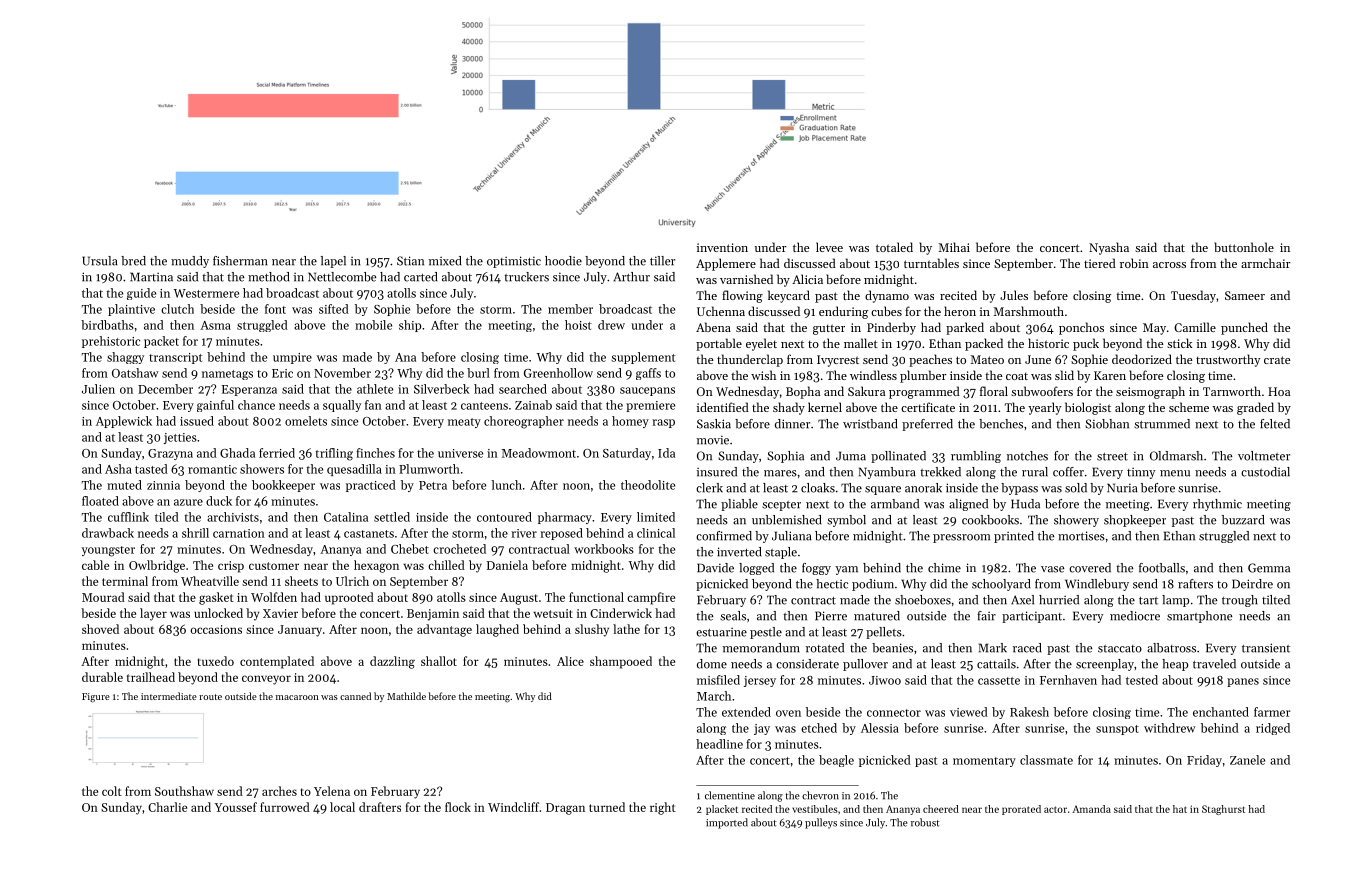 This screenshot has width=1372, height=887. I want to click on placket, so click(722, 810).
